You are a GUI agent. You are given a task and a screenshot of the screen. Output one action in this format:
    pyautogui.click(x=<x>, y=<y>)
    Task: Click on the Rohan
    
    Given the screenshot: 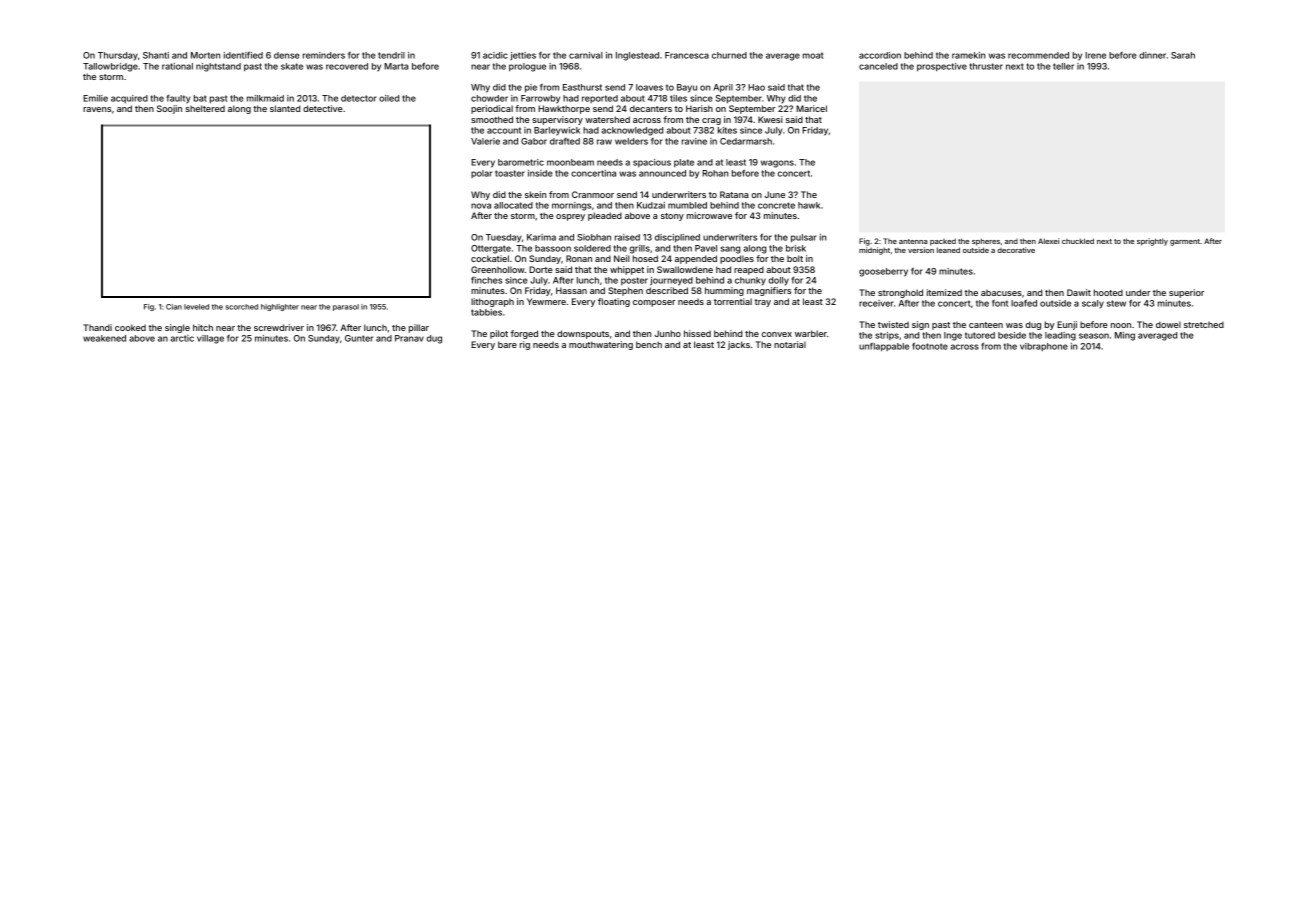 What is the action you would take?
    pyautogui.click(x=715, y=173)
